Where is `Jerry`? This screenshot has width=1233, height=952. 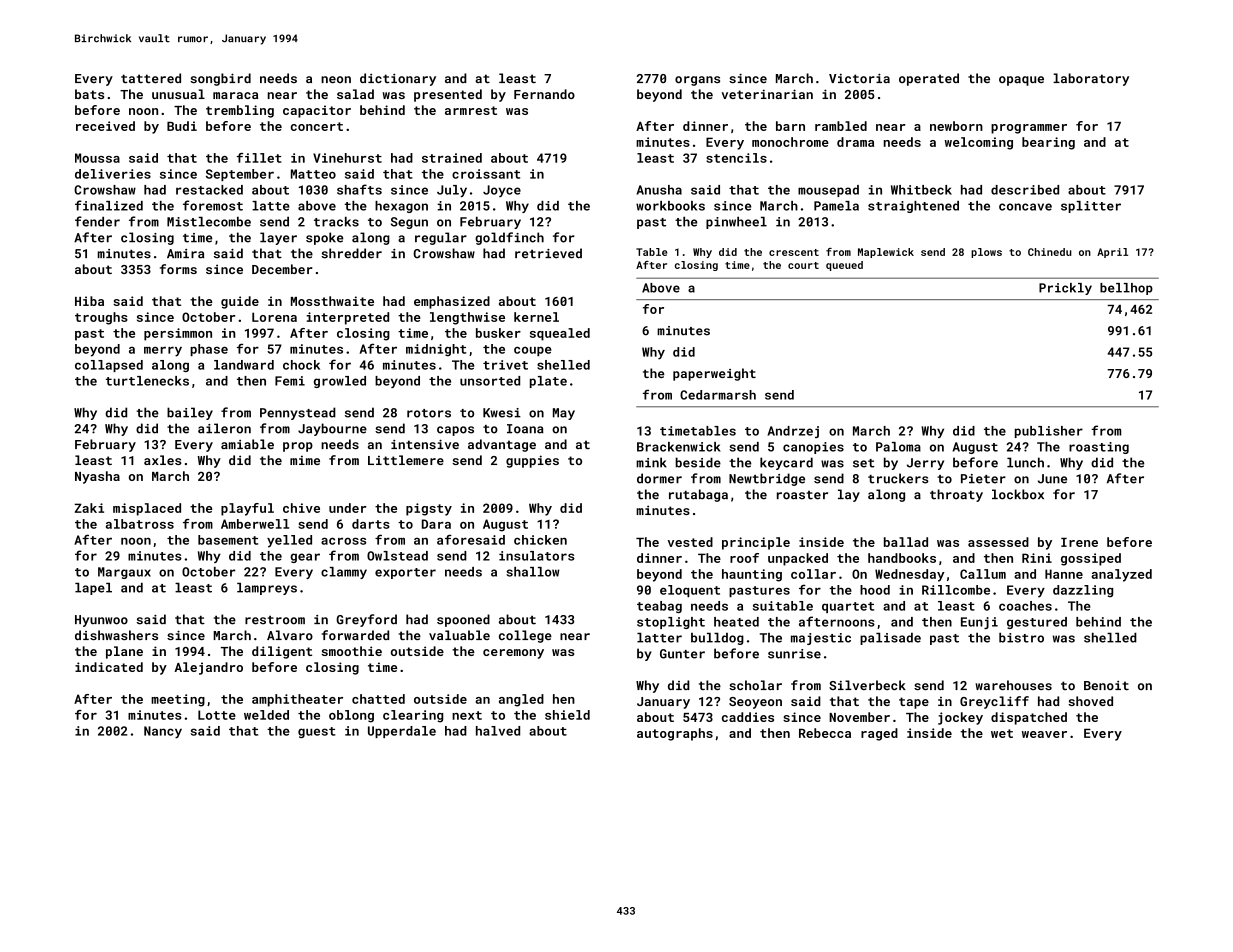
Jerry is located at coordinates (925, 464).
